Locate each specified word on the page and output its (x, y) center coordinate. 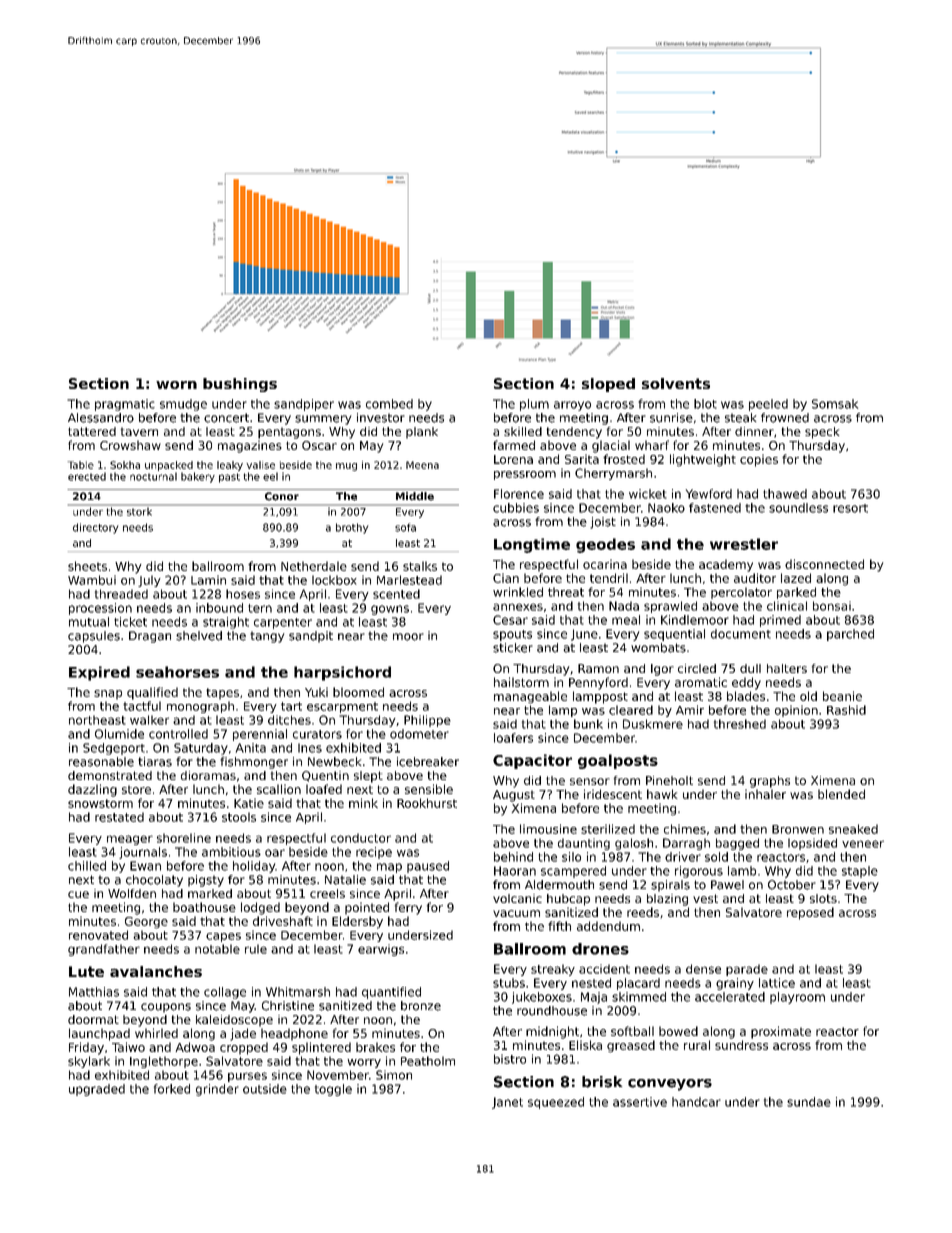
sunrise (671, 418)
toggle (333, 1090)
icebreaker (428, 762)
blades (746, 696)
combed (389, 404)
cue (78, 894)
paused (428, 867)
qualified (152, 693)
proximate (781, 1032)
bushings (240, 385)
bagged (737, 844)
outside (265, 1089)
